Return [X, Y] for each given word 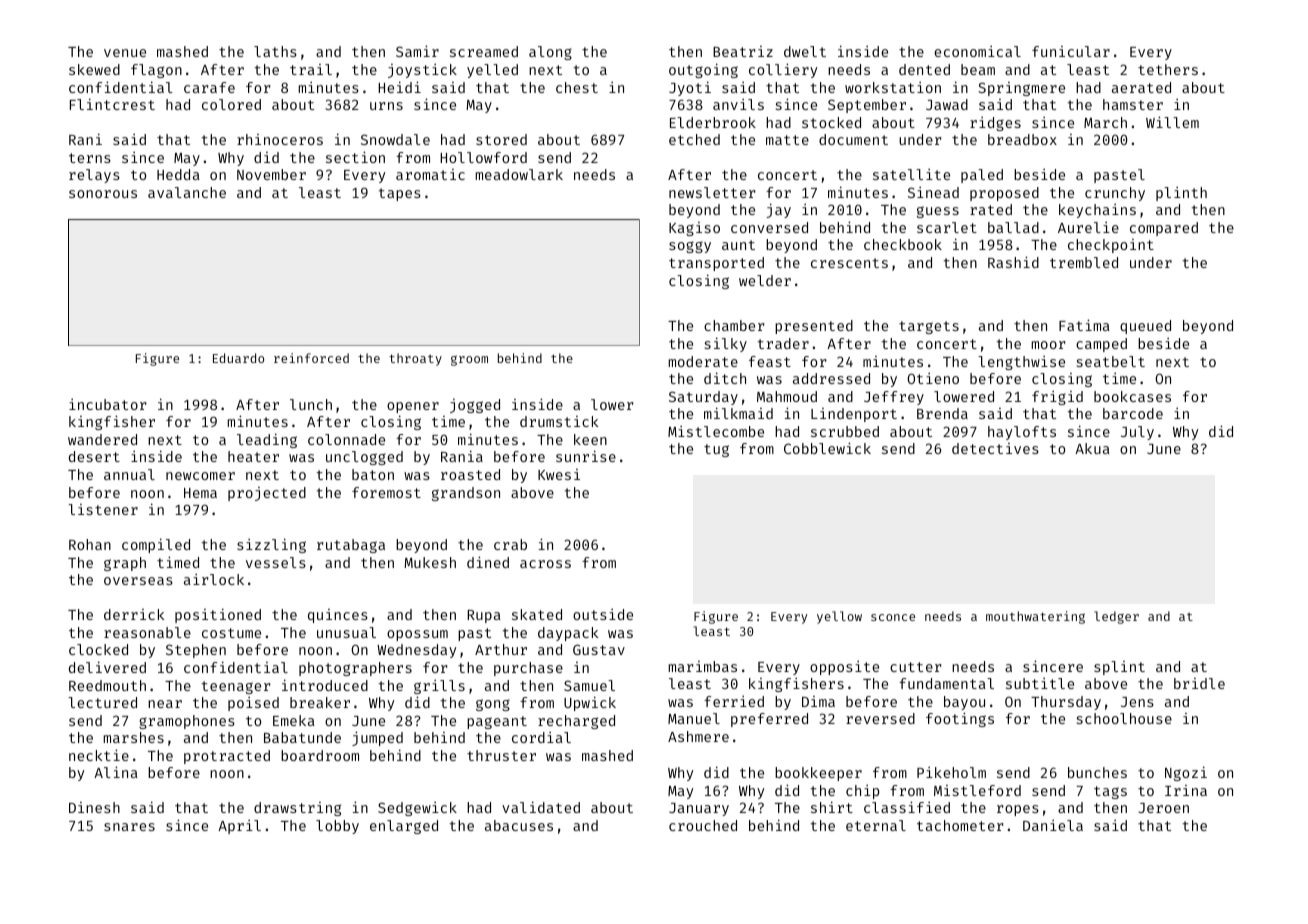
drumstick [559, 421]
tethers [1168, 69]
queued [1145, 327]
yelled [492, 71]
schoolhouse [1124, 718]
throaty [415, 359]
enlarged [404, 827]
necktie [99, 755]
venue [125, 53]
